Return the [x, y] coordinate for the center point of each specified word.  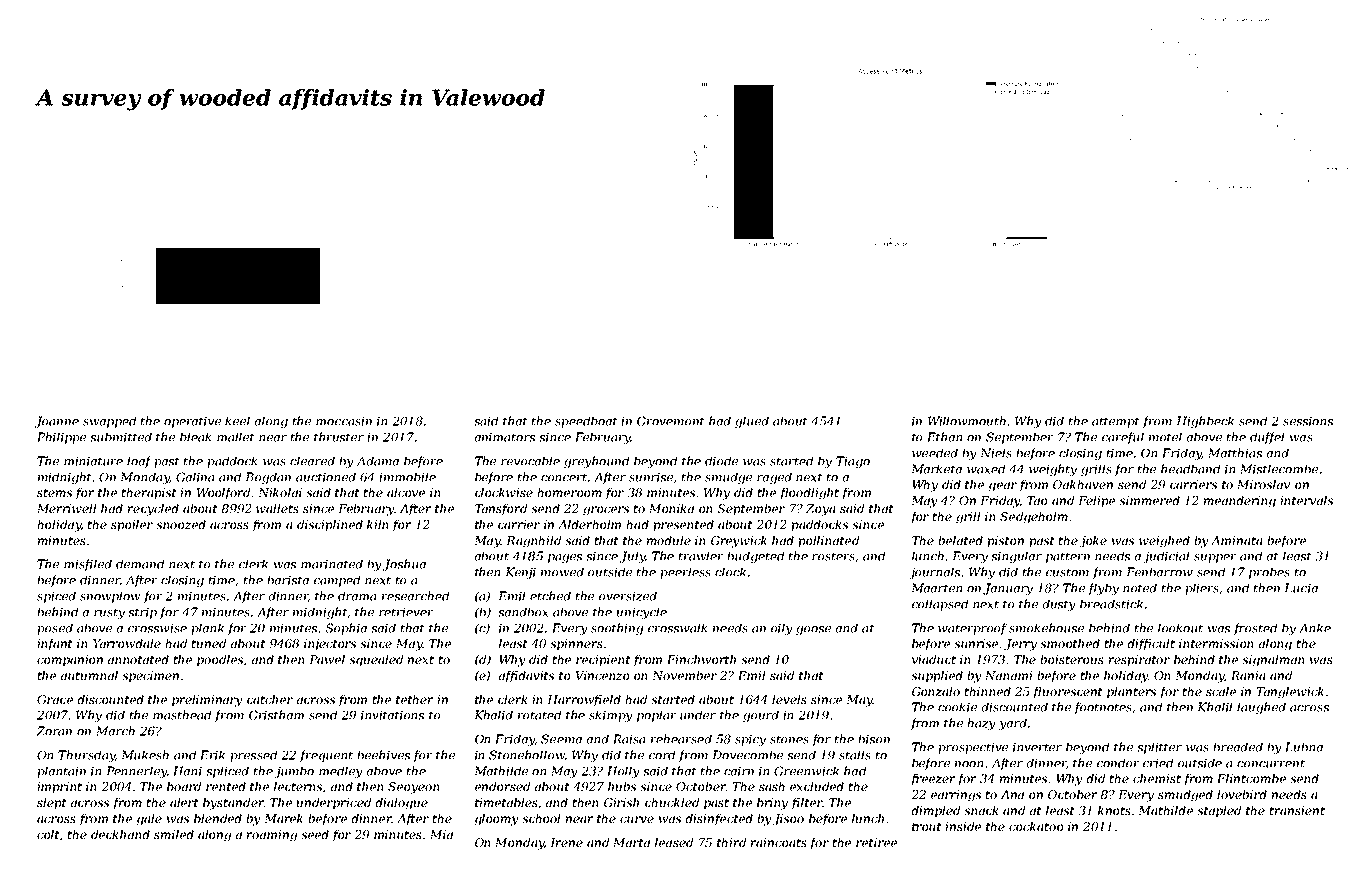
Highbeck [1205, 422]
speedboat [586, 422]
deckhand [120, 834]
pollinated [828, 542]
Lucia [1301, 588]
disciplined [330, 526]
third [731, 842]
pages [565, 558]
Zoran [54, 731]
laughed [1261, 708]
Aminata [1237, 540]
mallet [236, 437]
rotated [539, 715]
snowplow [110, 597]
